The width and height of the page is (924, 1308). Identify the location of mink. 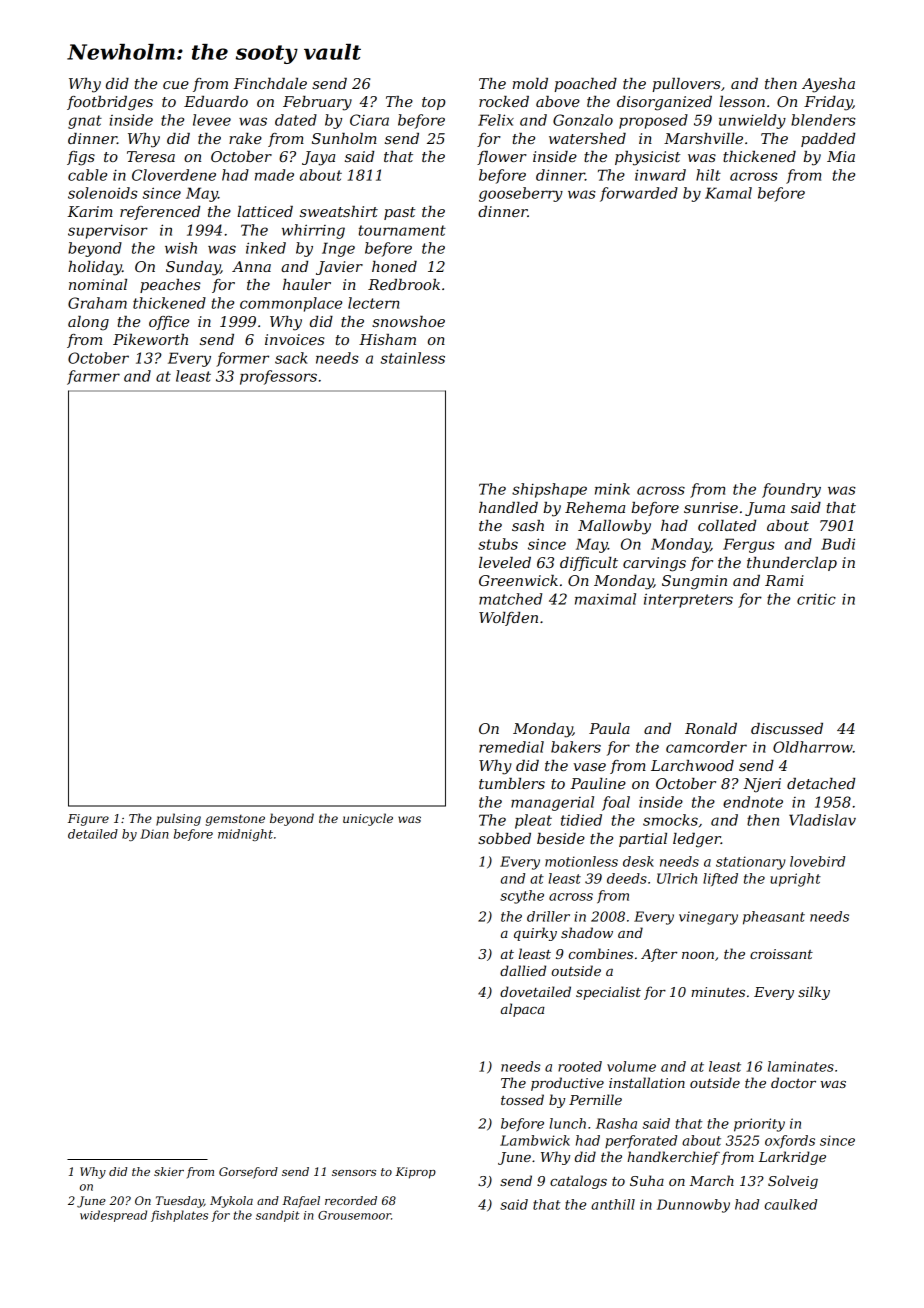
(612, 489).
